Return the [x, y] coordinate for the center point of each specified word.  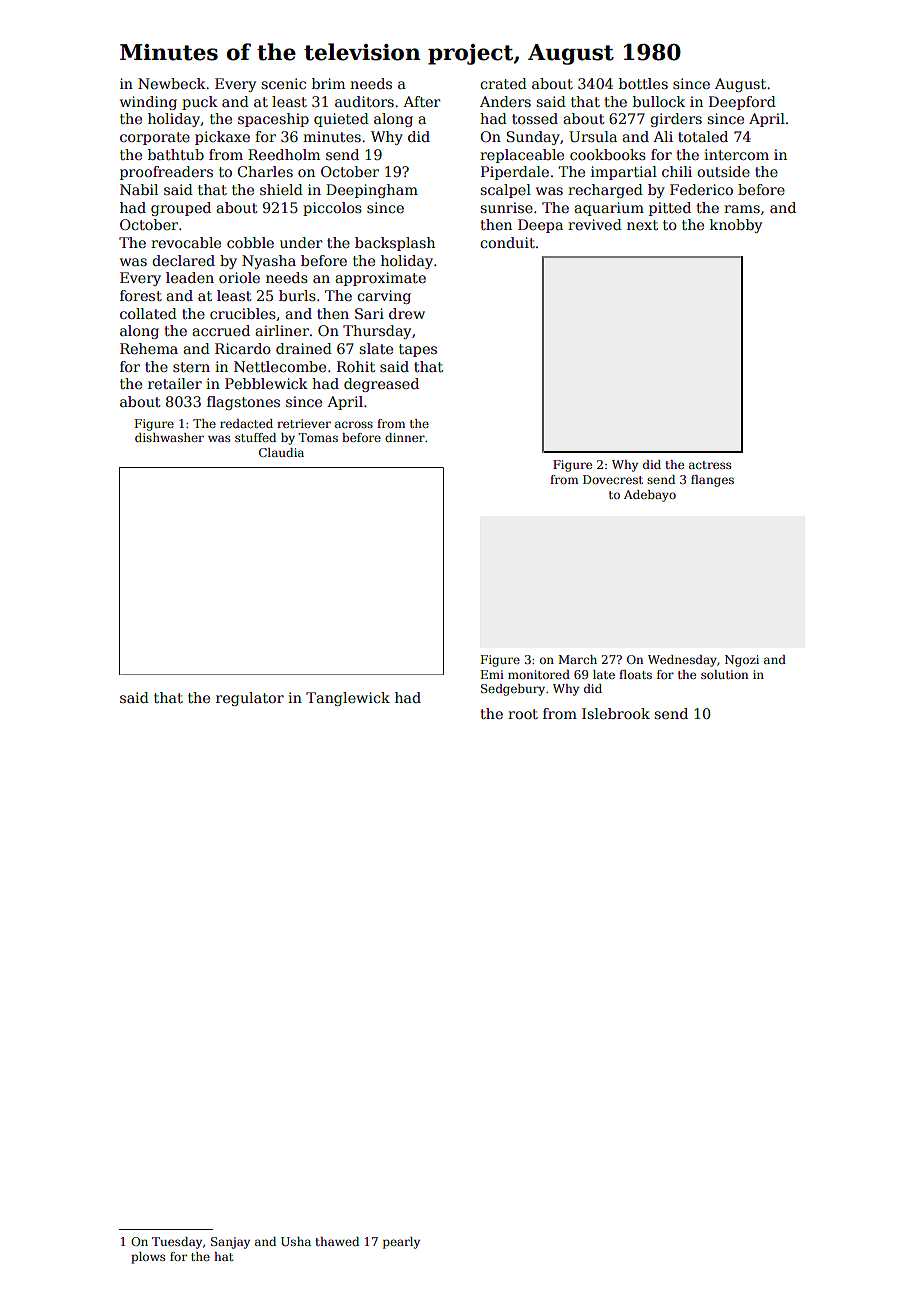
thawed [337, 1241]
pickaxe [222, 138]
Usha [296, 1241]
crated [503, 83]
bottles [643, 83]
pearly [401, 1243]
